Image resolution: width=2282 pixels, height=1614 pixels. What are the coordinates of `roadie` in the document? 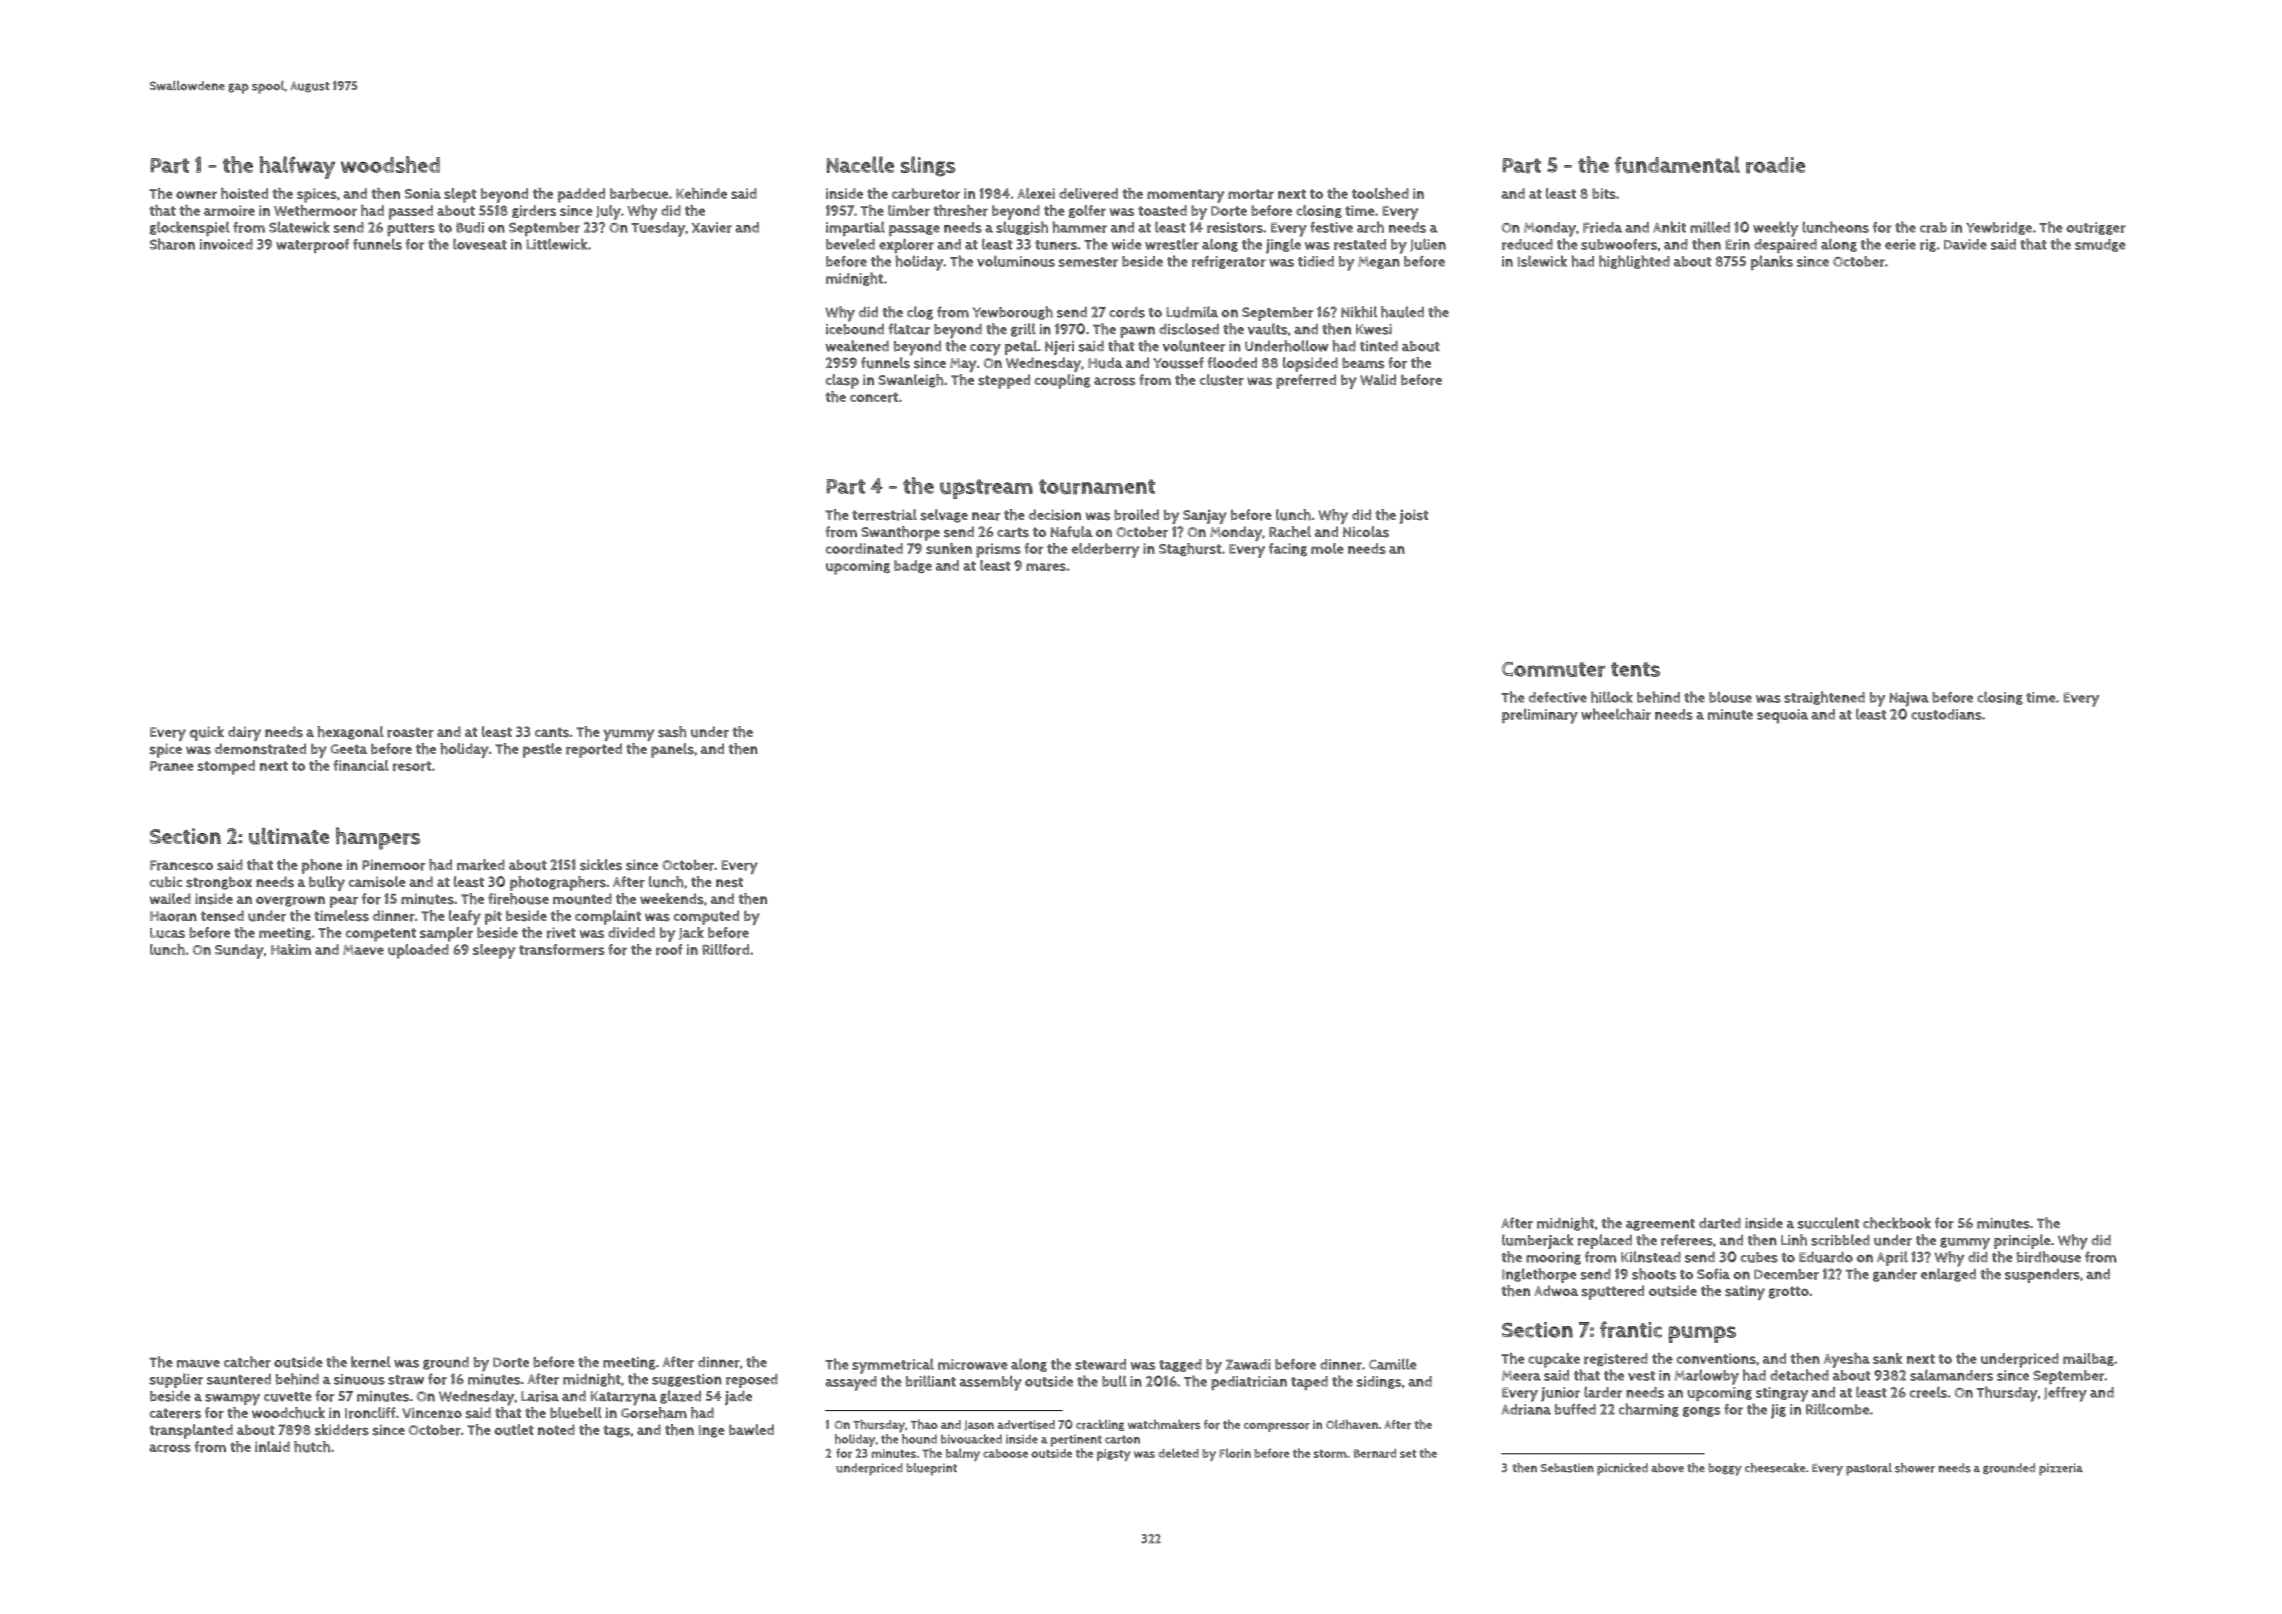 It's located at (1775, 165).
